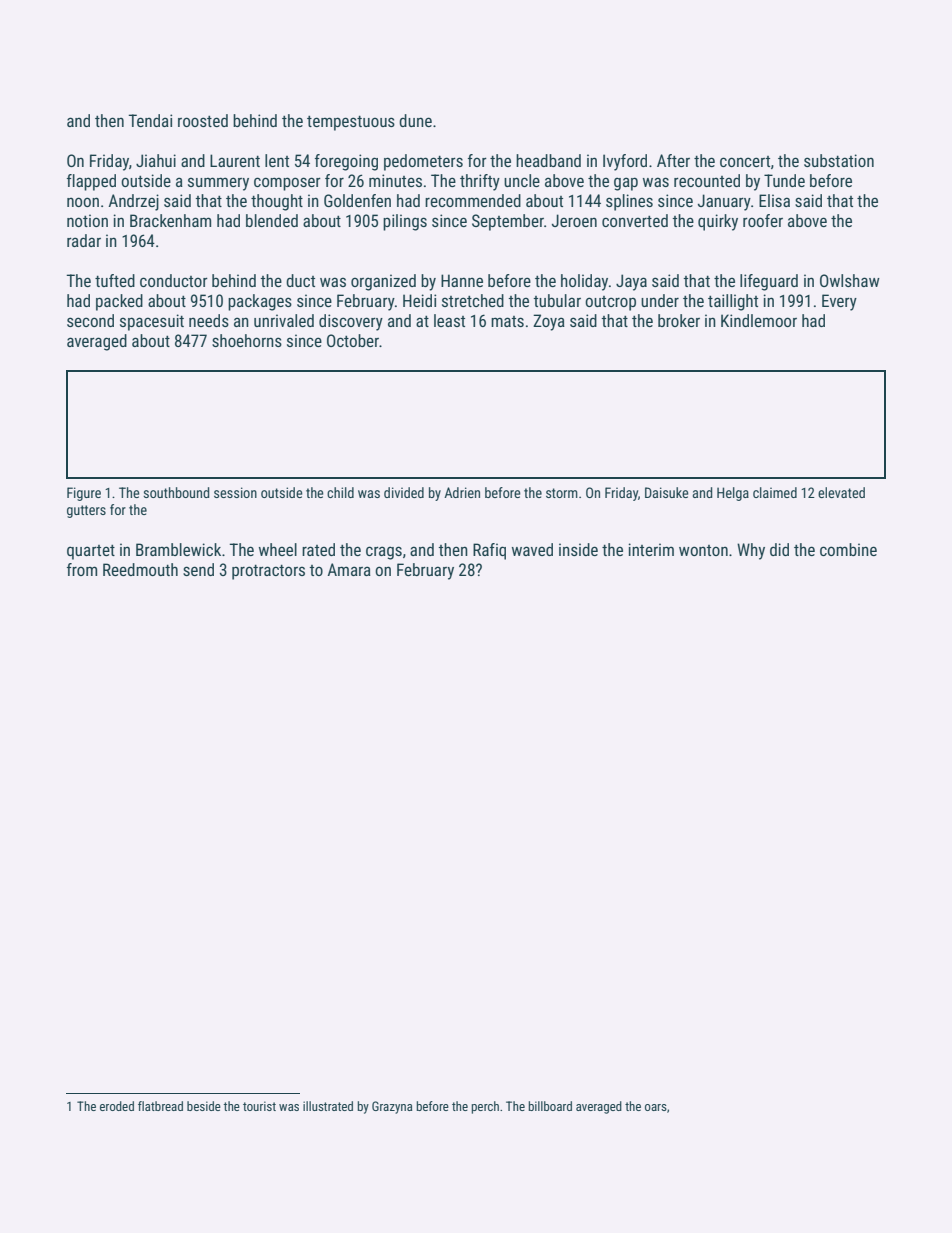  I want to click on Rafiq, so click(489, 551).
